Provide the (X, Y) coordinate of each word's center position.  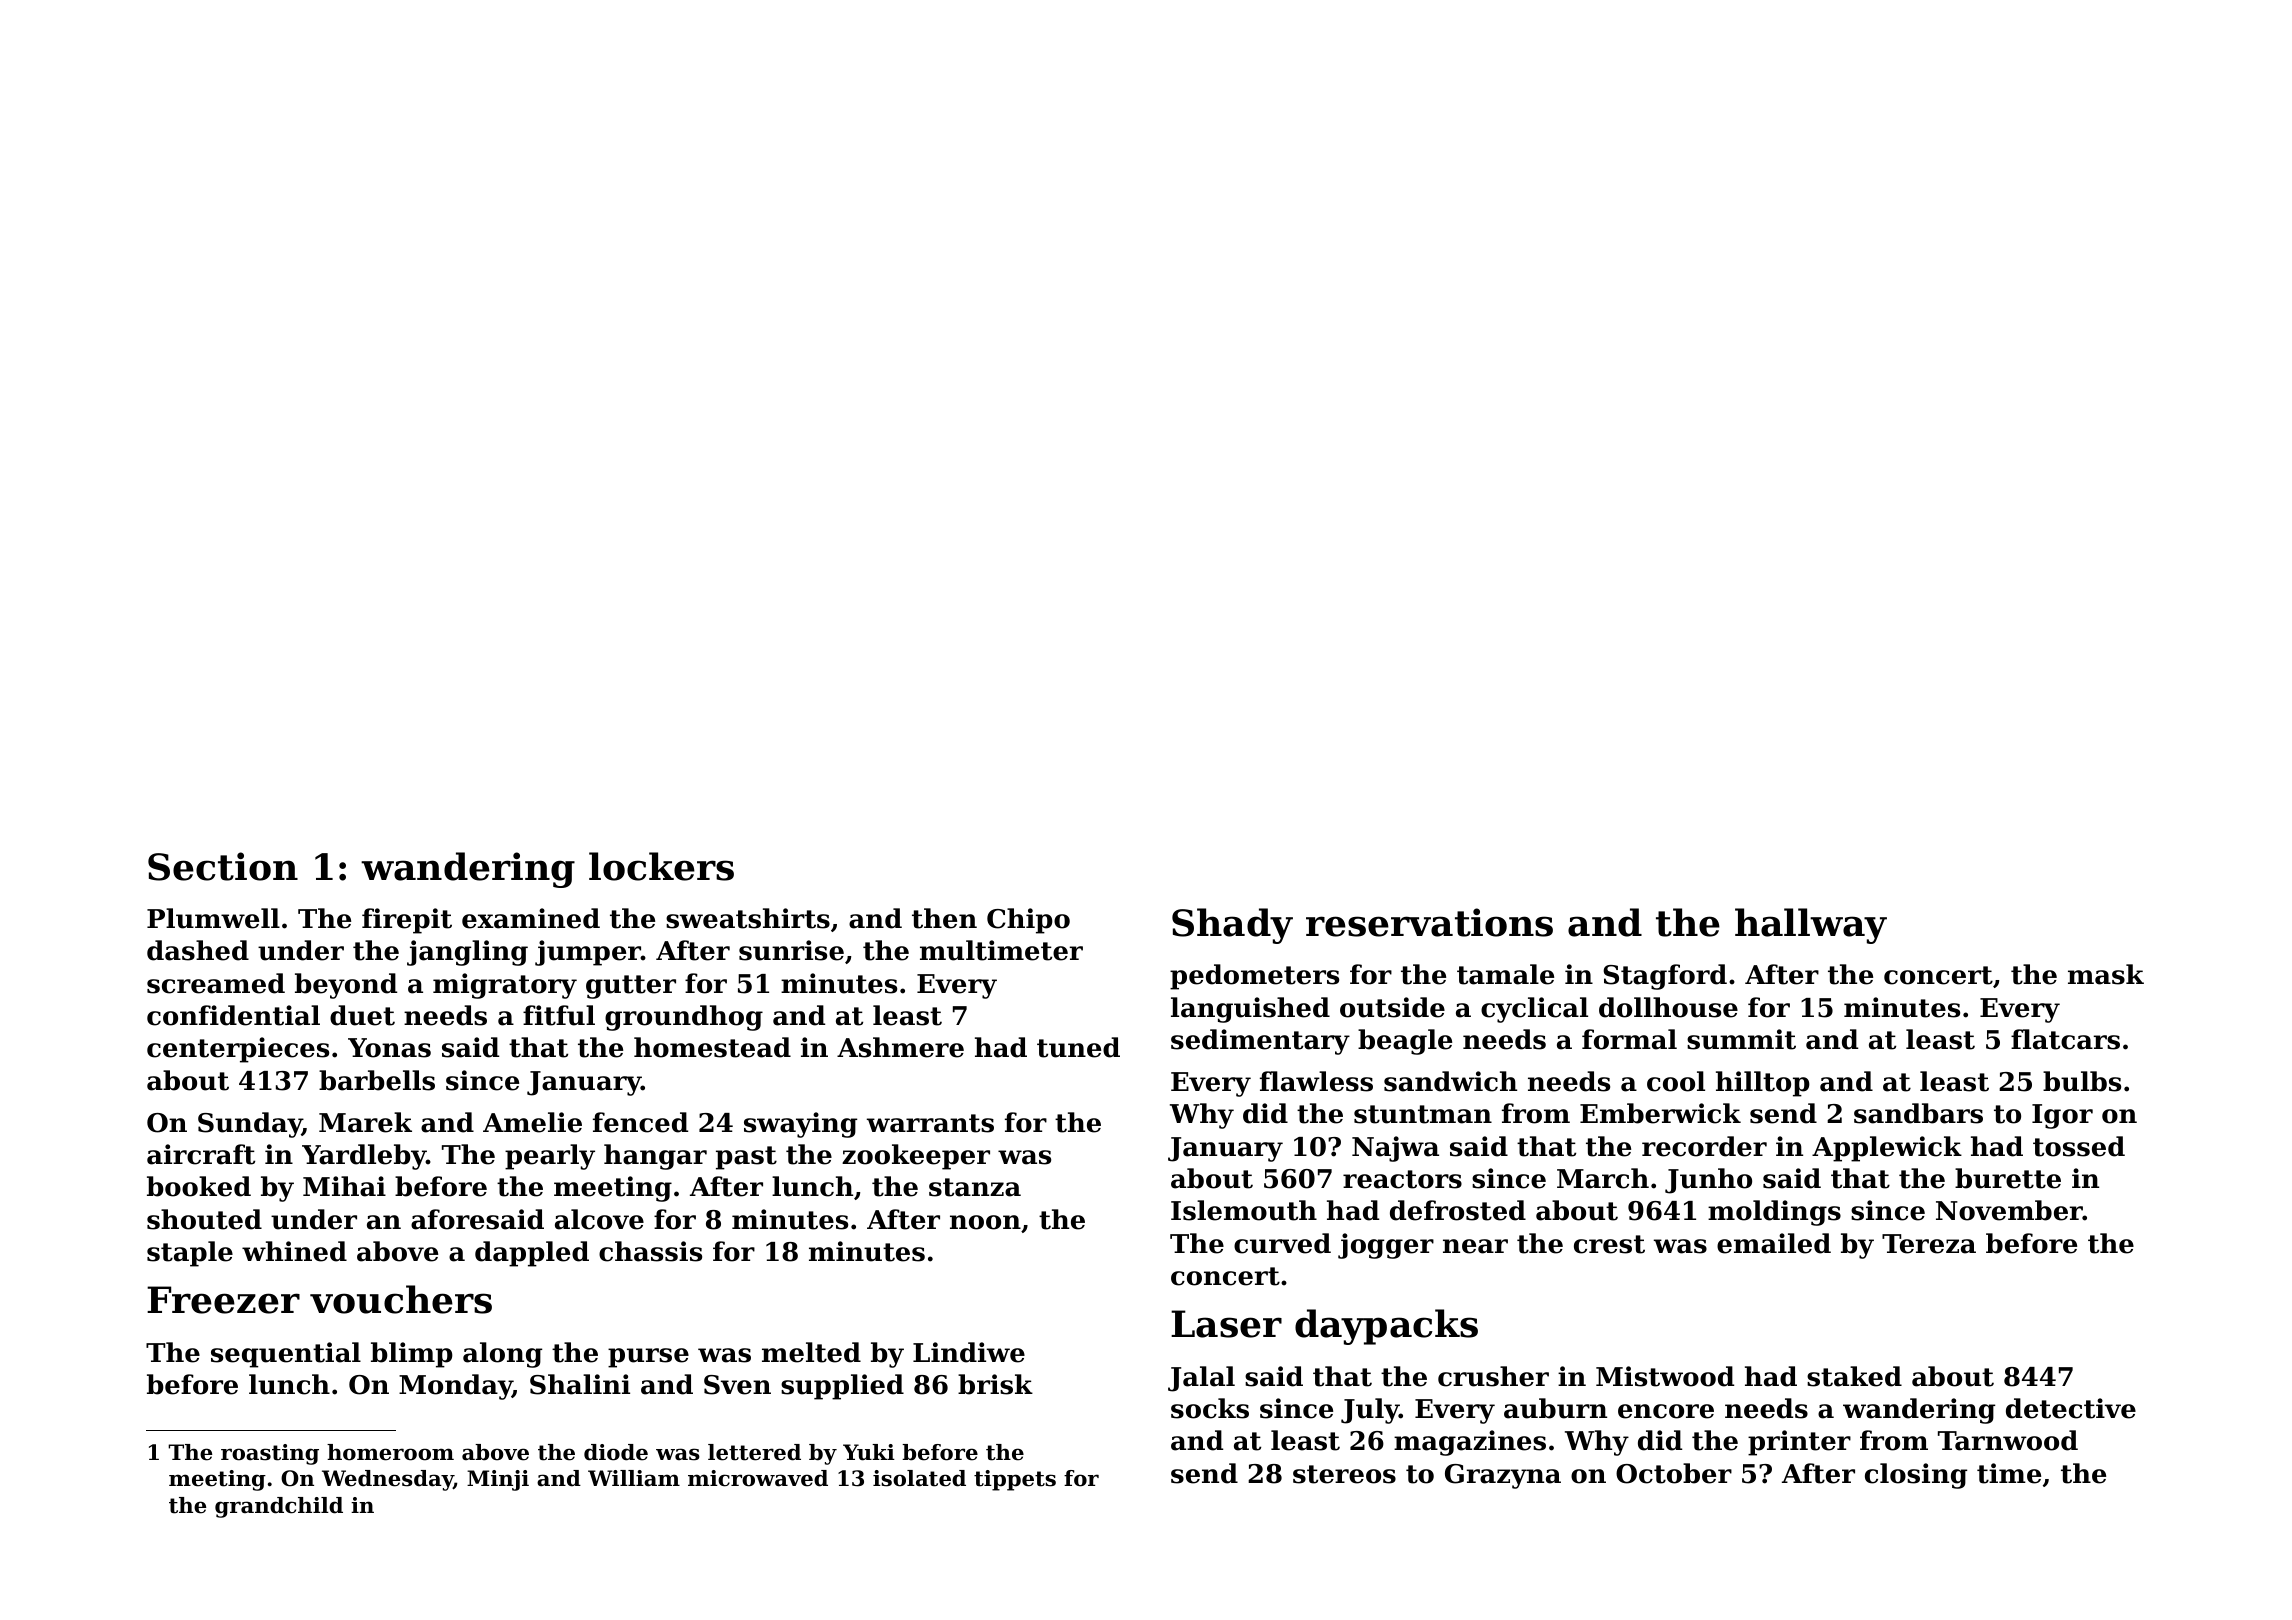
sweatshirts (748, 918)
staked (1854, 1376)
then (944, 918)
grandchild (279, 1507)
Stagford (1665, 977)
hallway (1811, 926)
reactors (1402, 1179)
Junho (1708, 1181)
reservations (1429, 922)
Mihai (344, 1186)
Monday (455, 1387)
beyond (346, 986)
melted (811, 1352)
